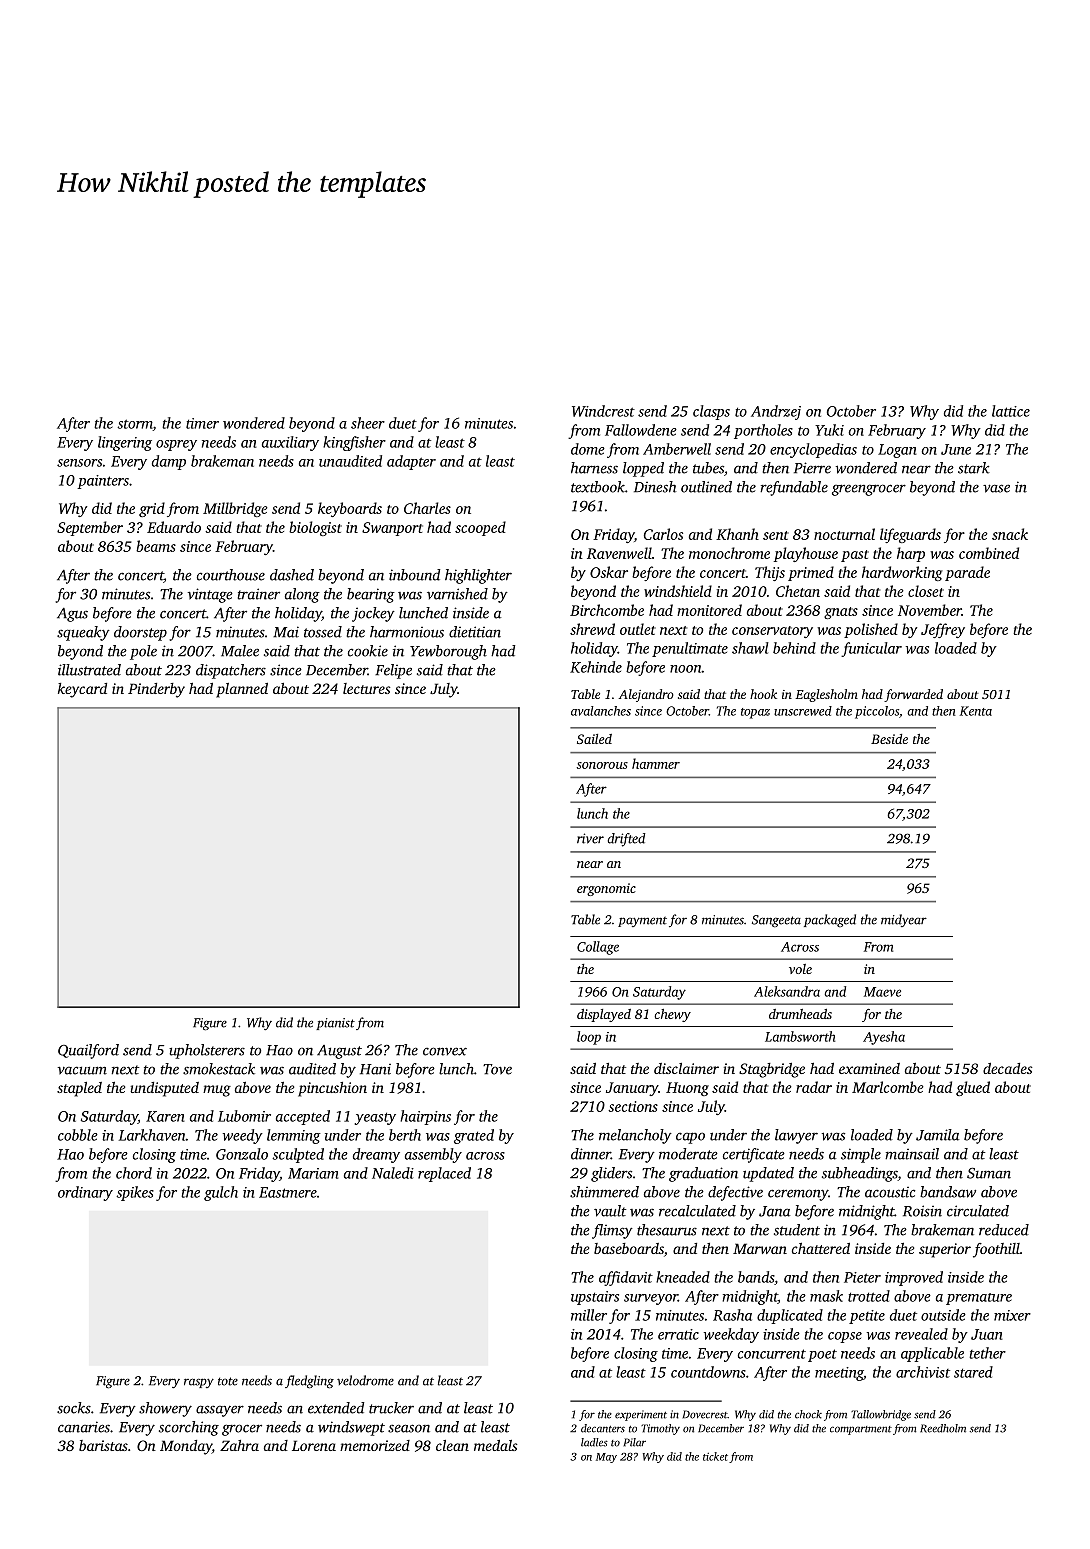 The width and height of the document is (1090, 1549). I want to click on ergonomic, so click(606, 889).
